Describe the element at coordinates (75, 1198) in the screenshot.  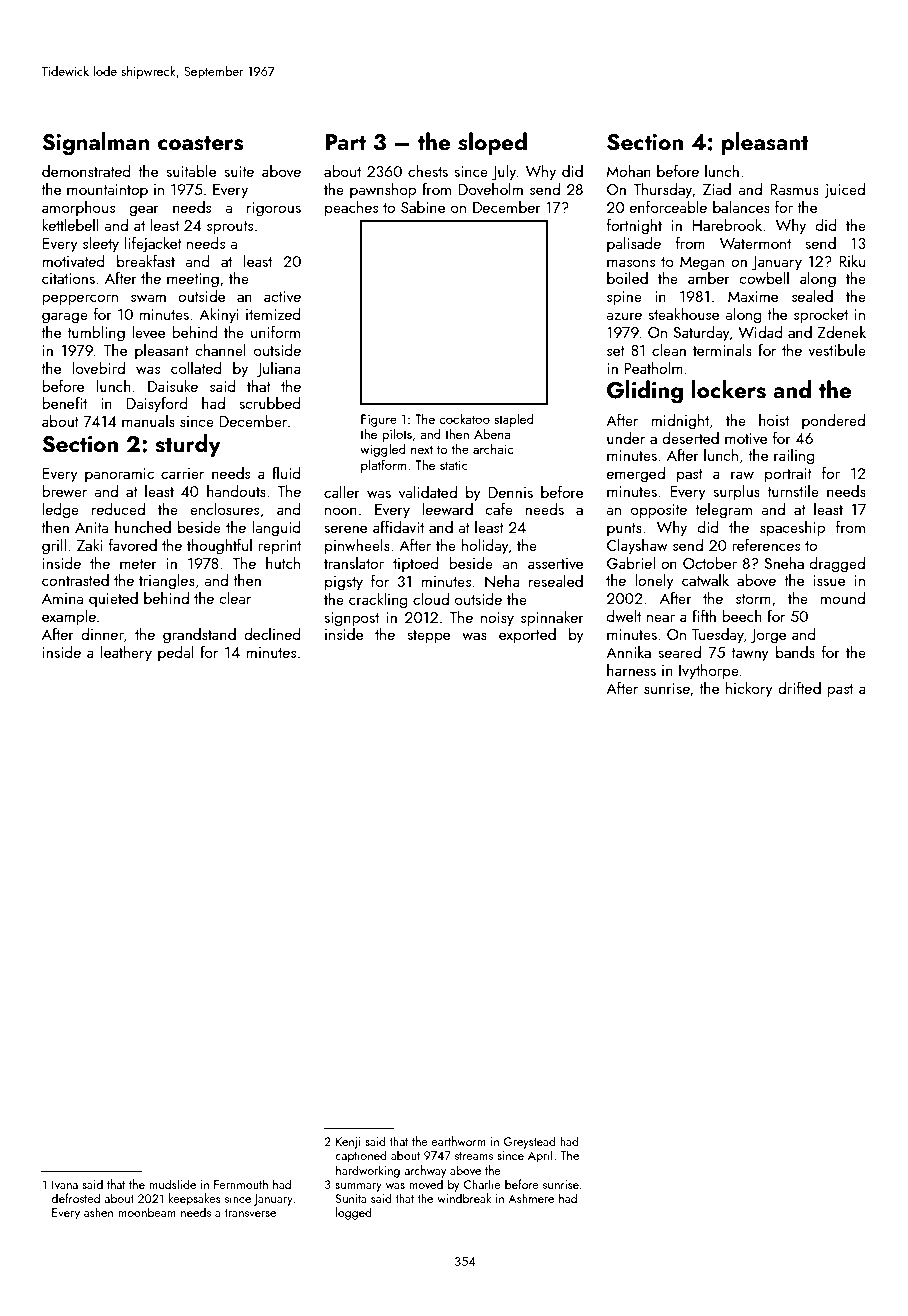
I see `defrosted` at that location.
